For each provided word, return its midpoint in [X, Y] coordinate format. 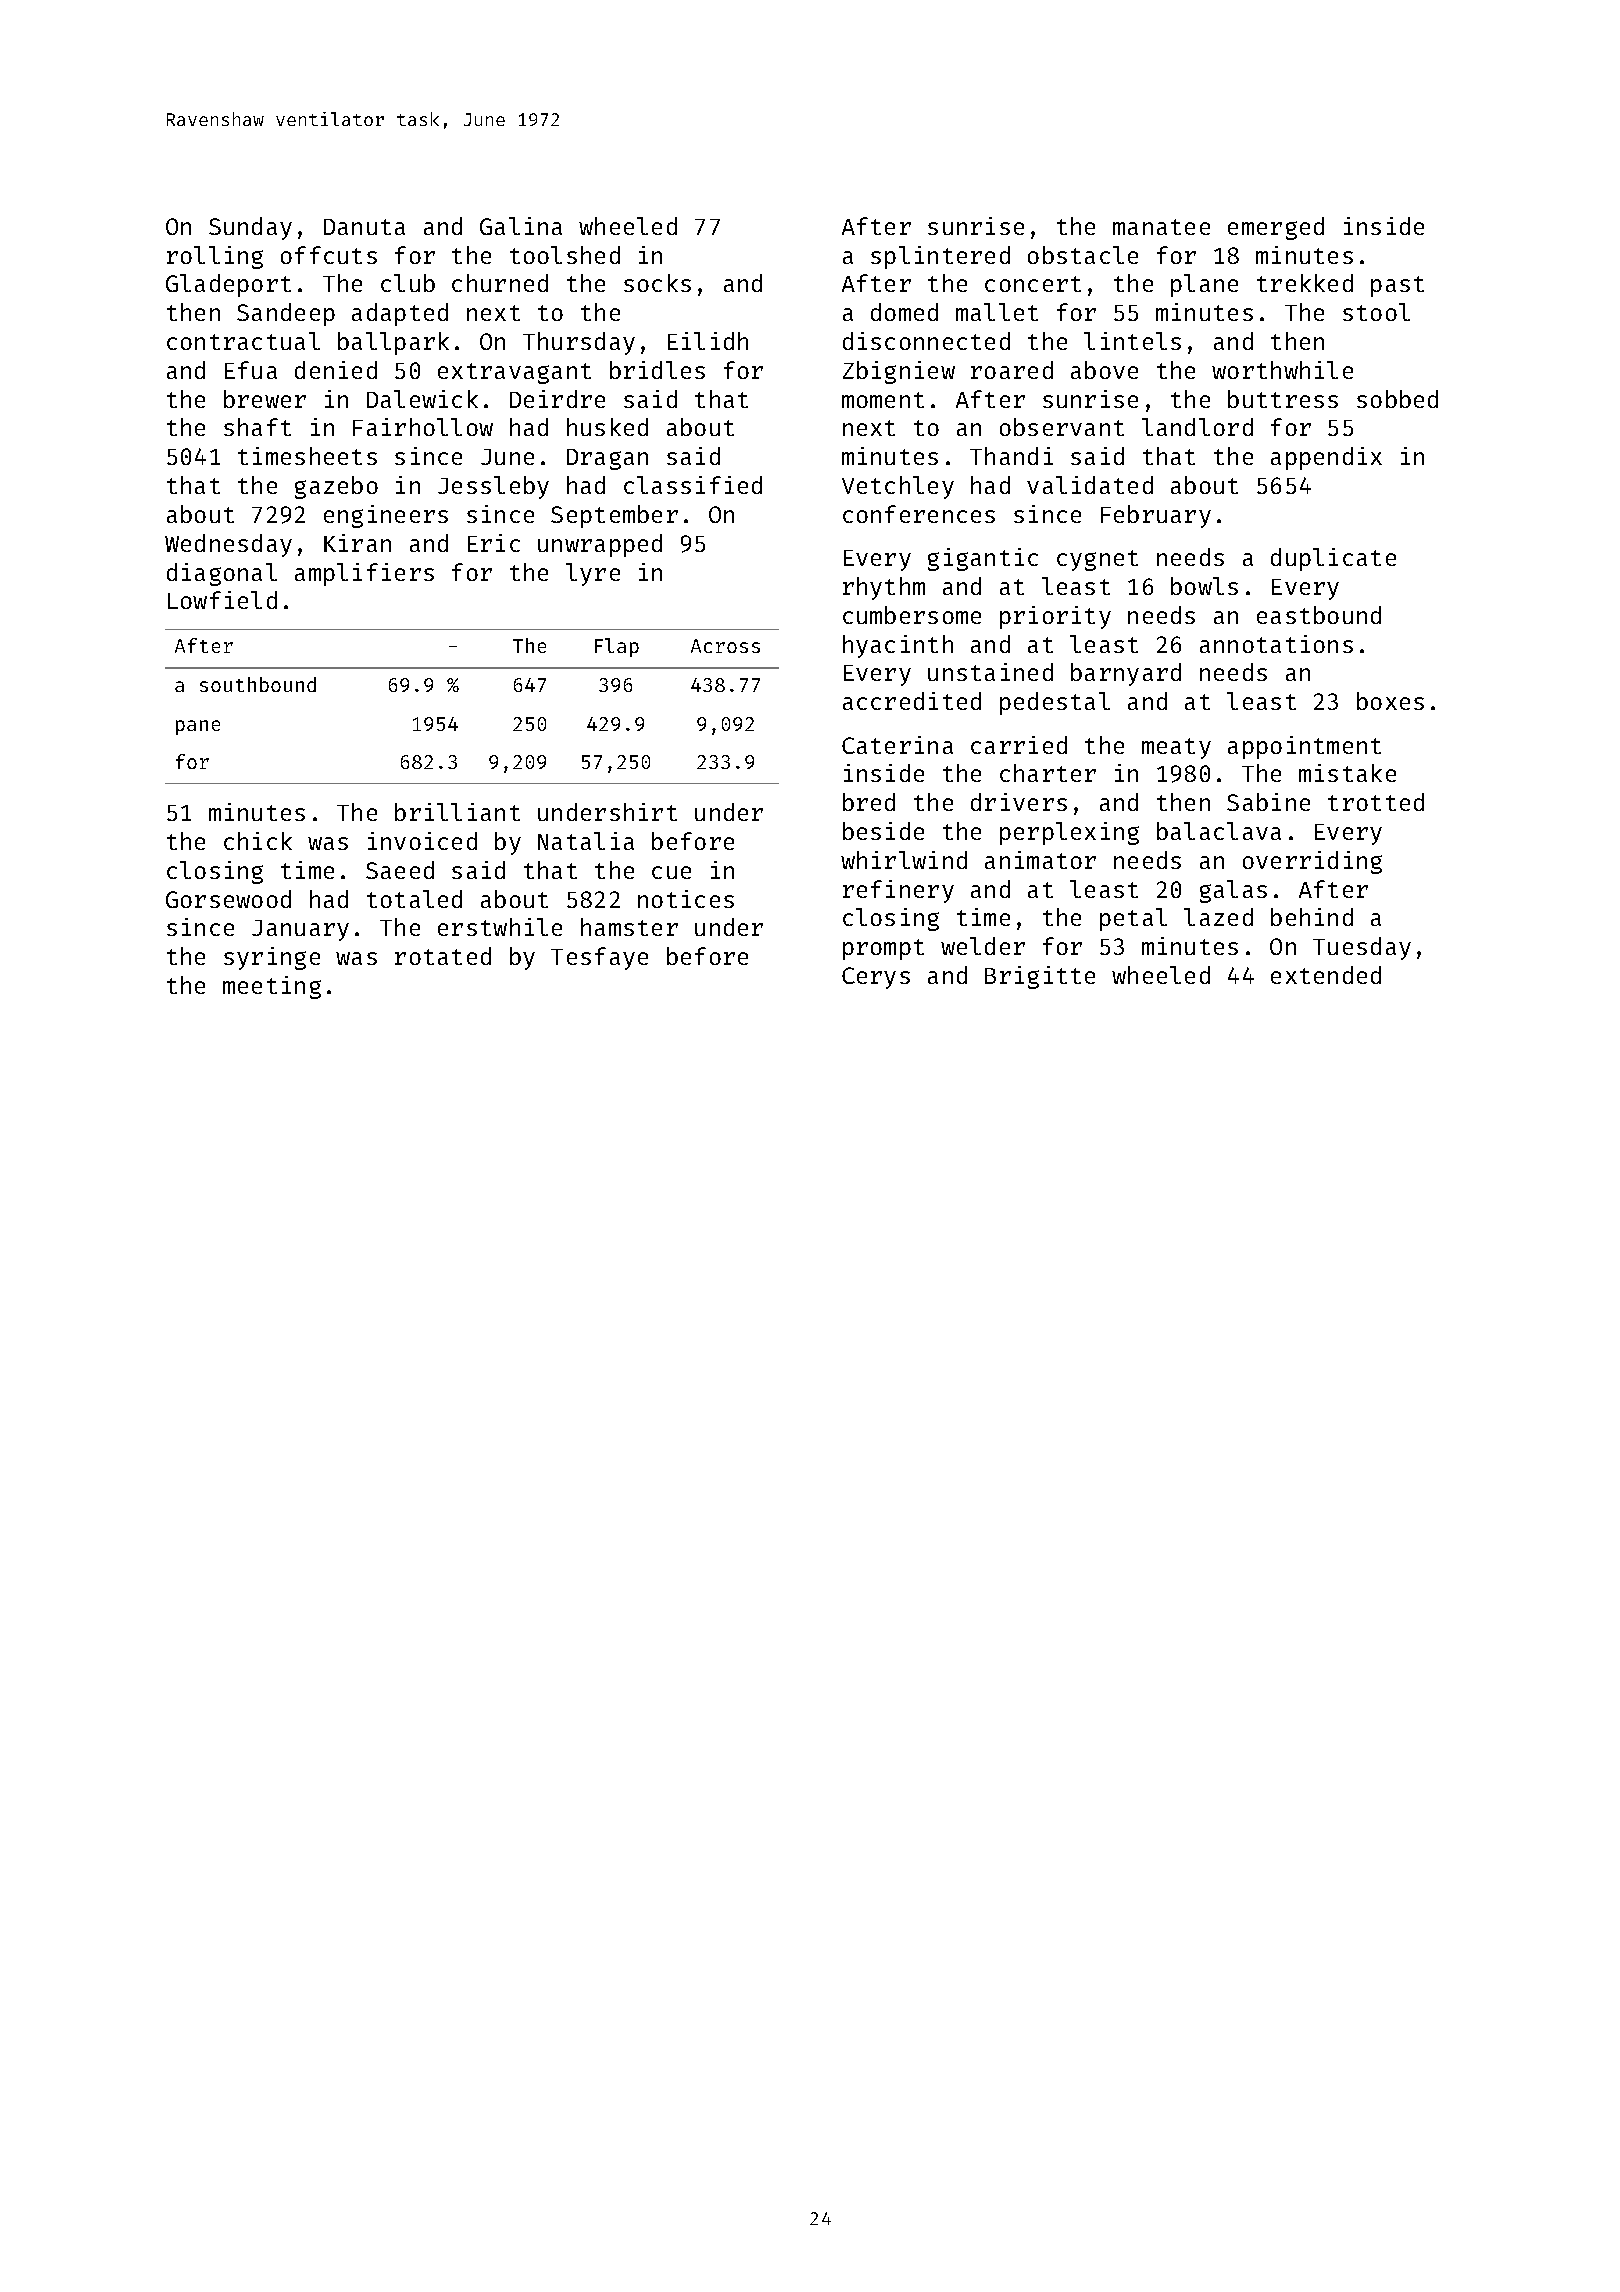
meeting [272, 987]
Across [725, 646]
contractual [243, 341]
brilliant [457, 812]
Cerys [876, 978]
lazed [1218, 917]
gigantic [983, 559]
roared [1012, 370]
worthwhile [1282, 370]
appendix [1326, 458]
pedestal [1055, 703]
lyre [593, 574]
